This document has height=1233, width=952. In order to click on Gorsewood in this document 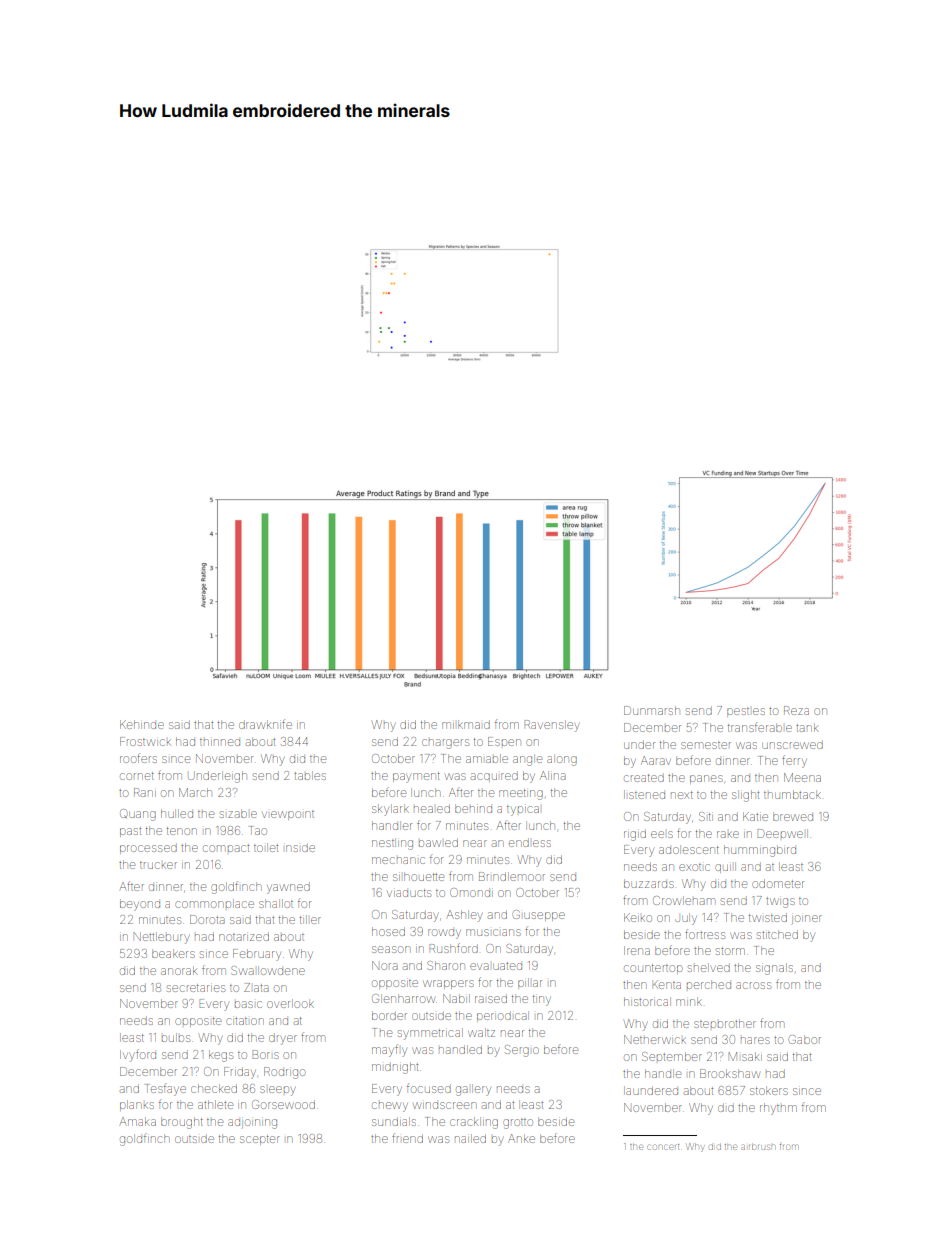, I will do `click(283, 1104)`.
